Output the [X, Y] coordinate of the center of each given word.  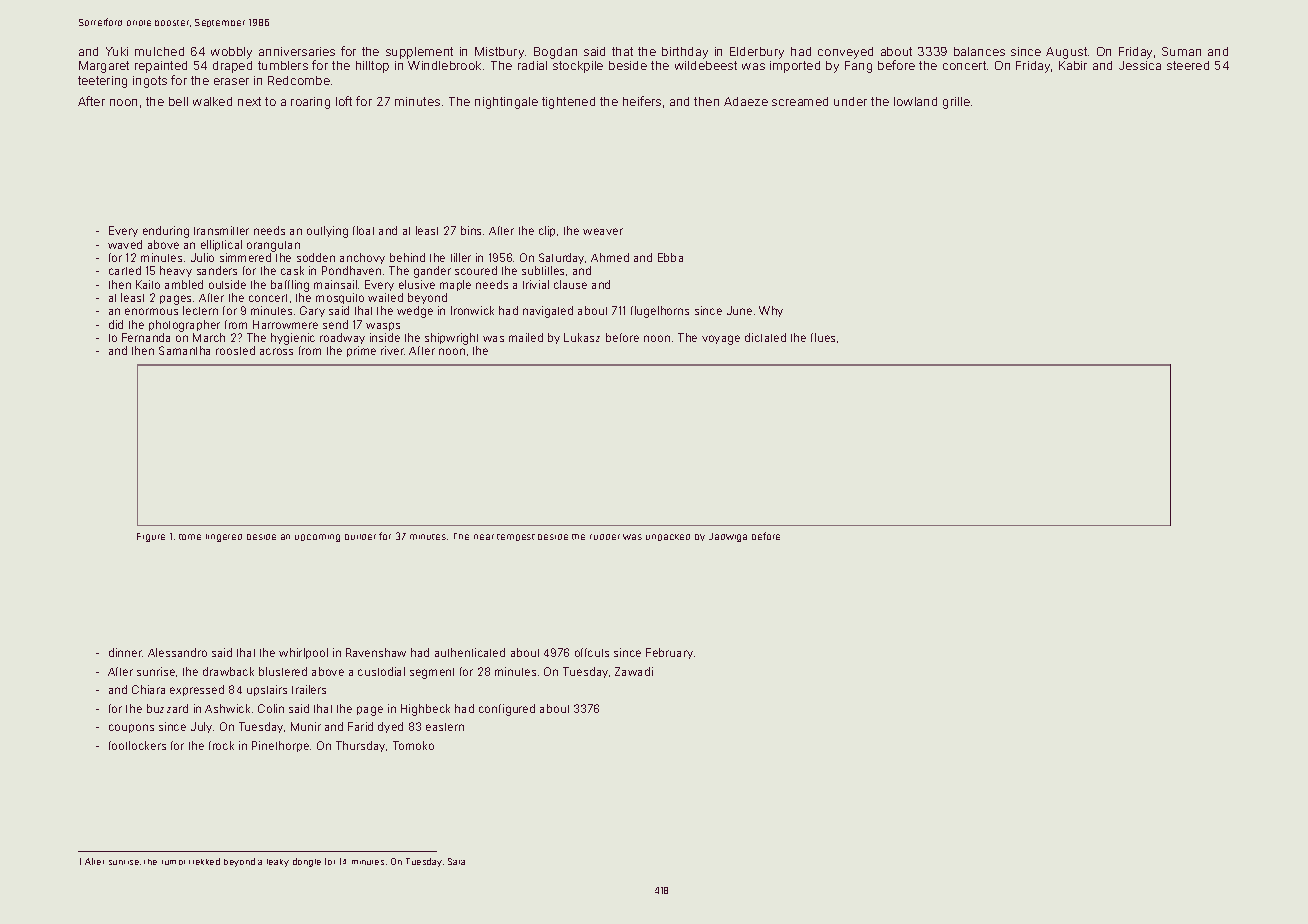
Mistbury [499, 53]
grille [956, 103]
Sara [456, 861]
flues [823, 337]
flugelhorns [660, 312]
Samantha [184, 350]
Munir [306, 726]
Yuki [117, 51]
